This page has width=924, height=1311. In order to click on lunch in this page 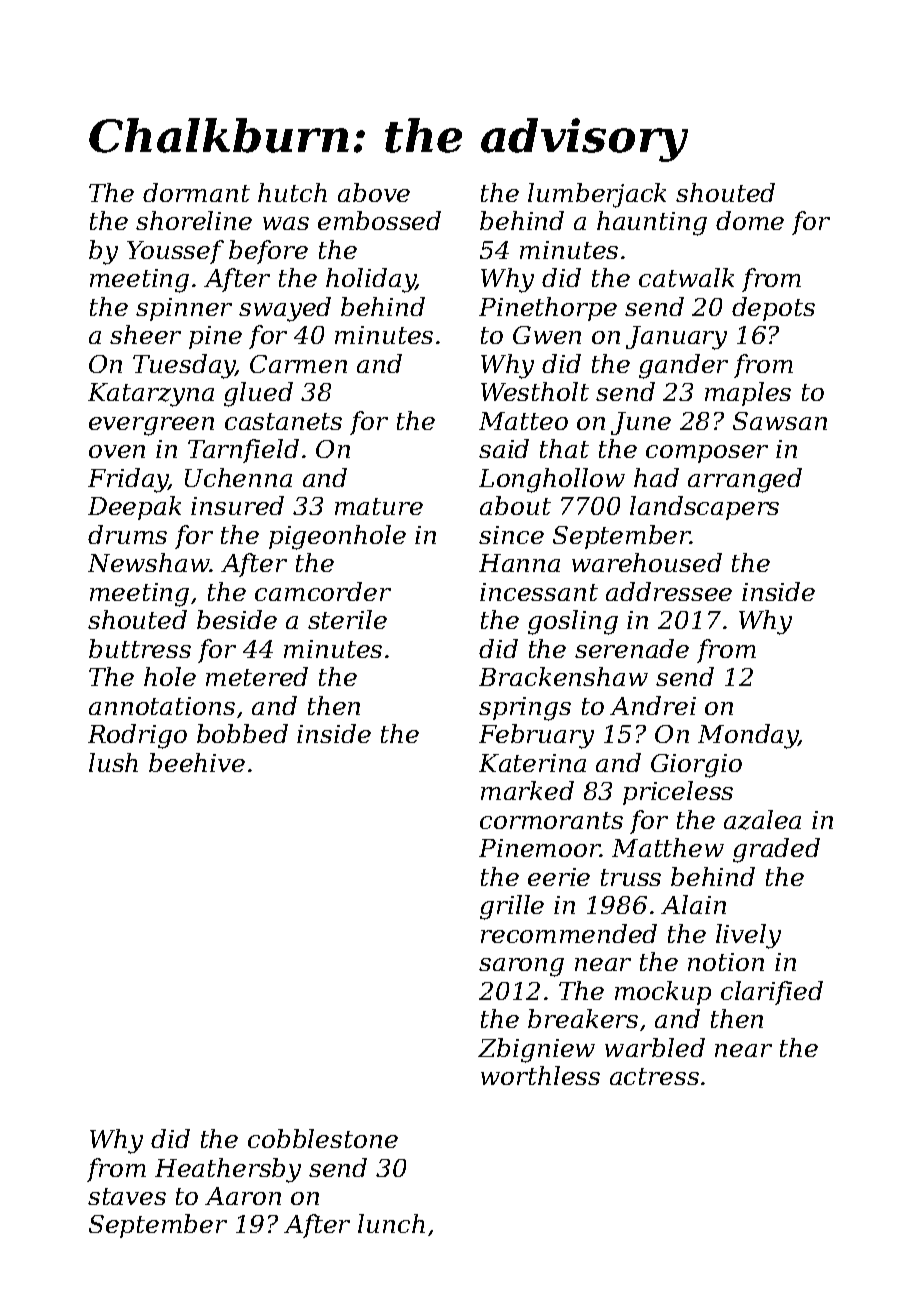, I will do `click(391, 1223)`.
